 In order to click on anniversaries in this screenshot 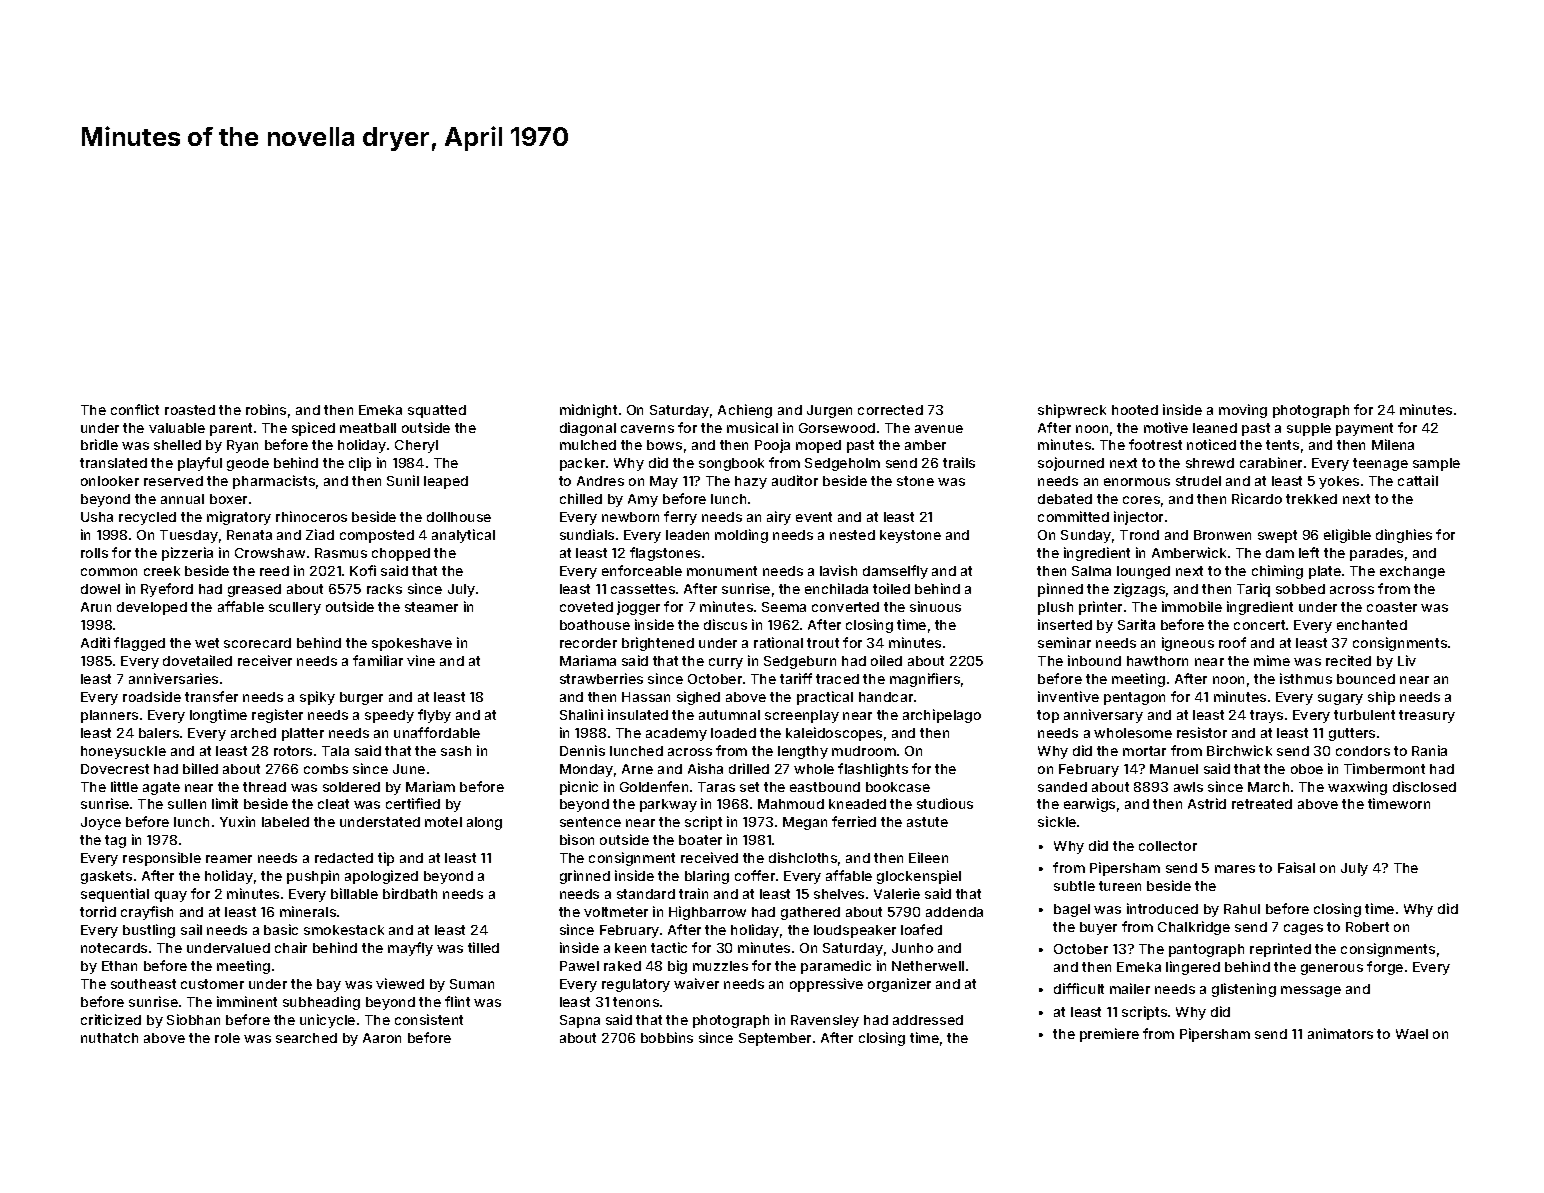, I will do `click(173, 678)`.
